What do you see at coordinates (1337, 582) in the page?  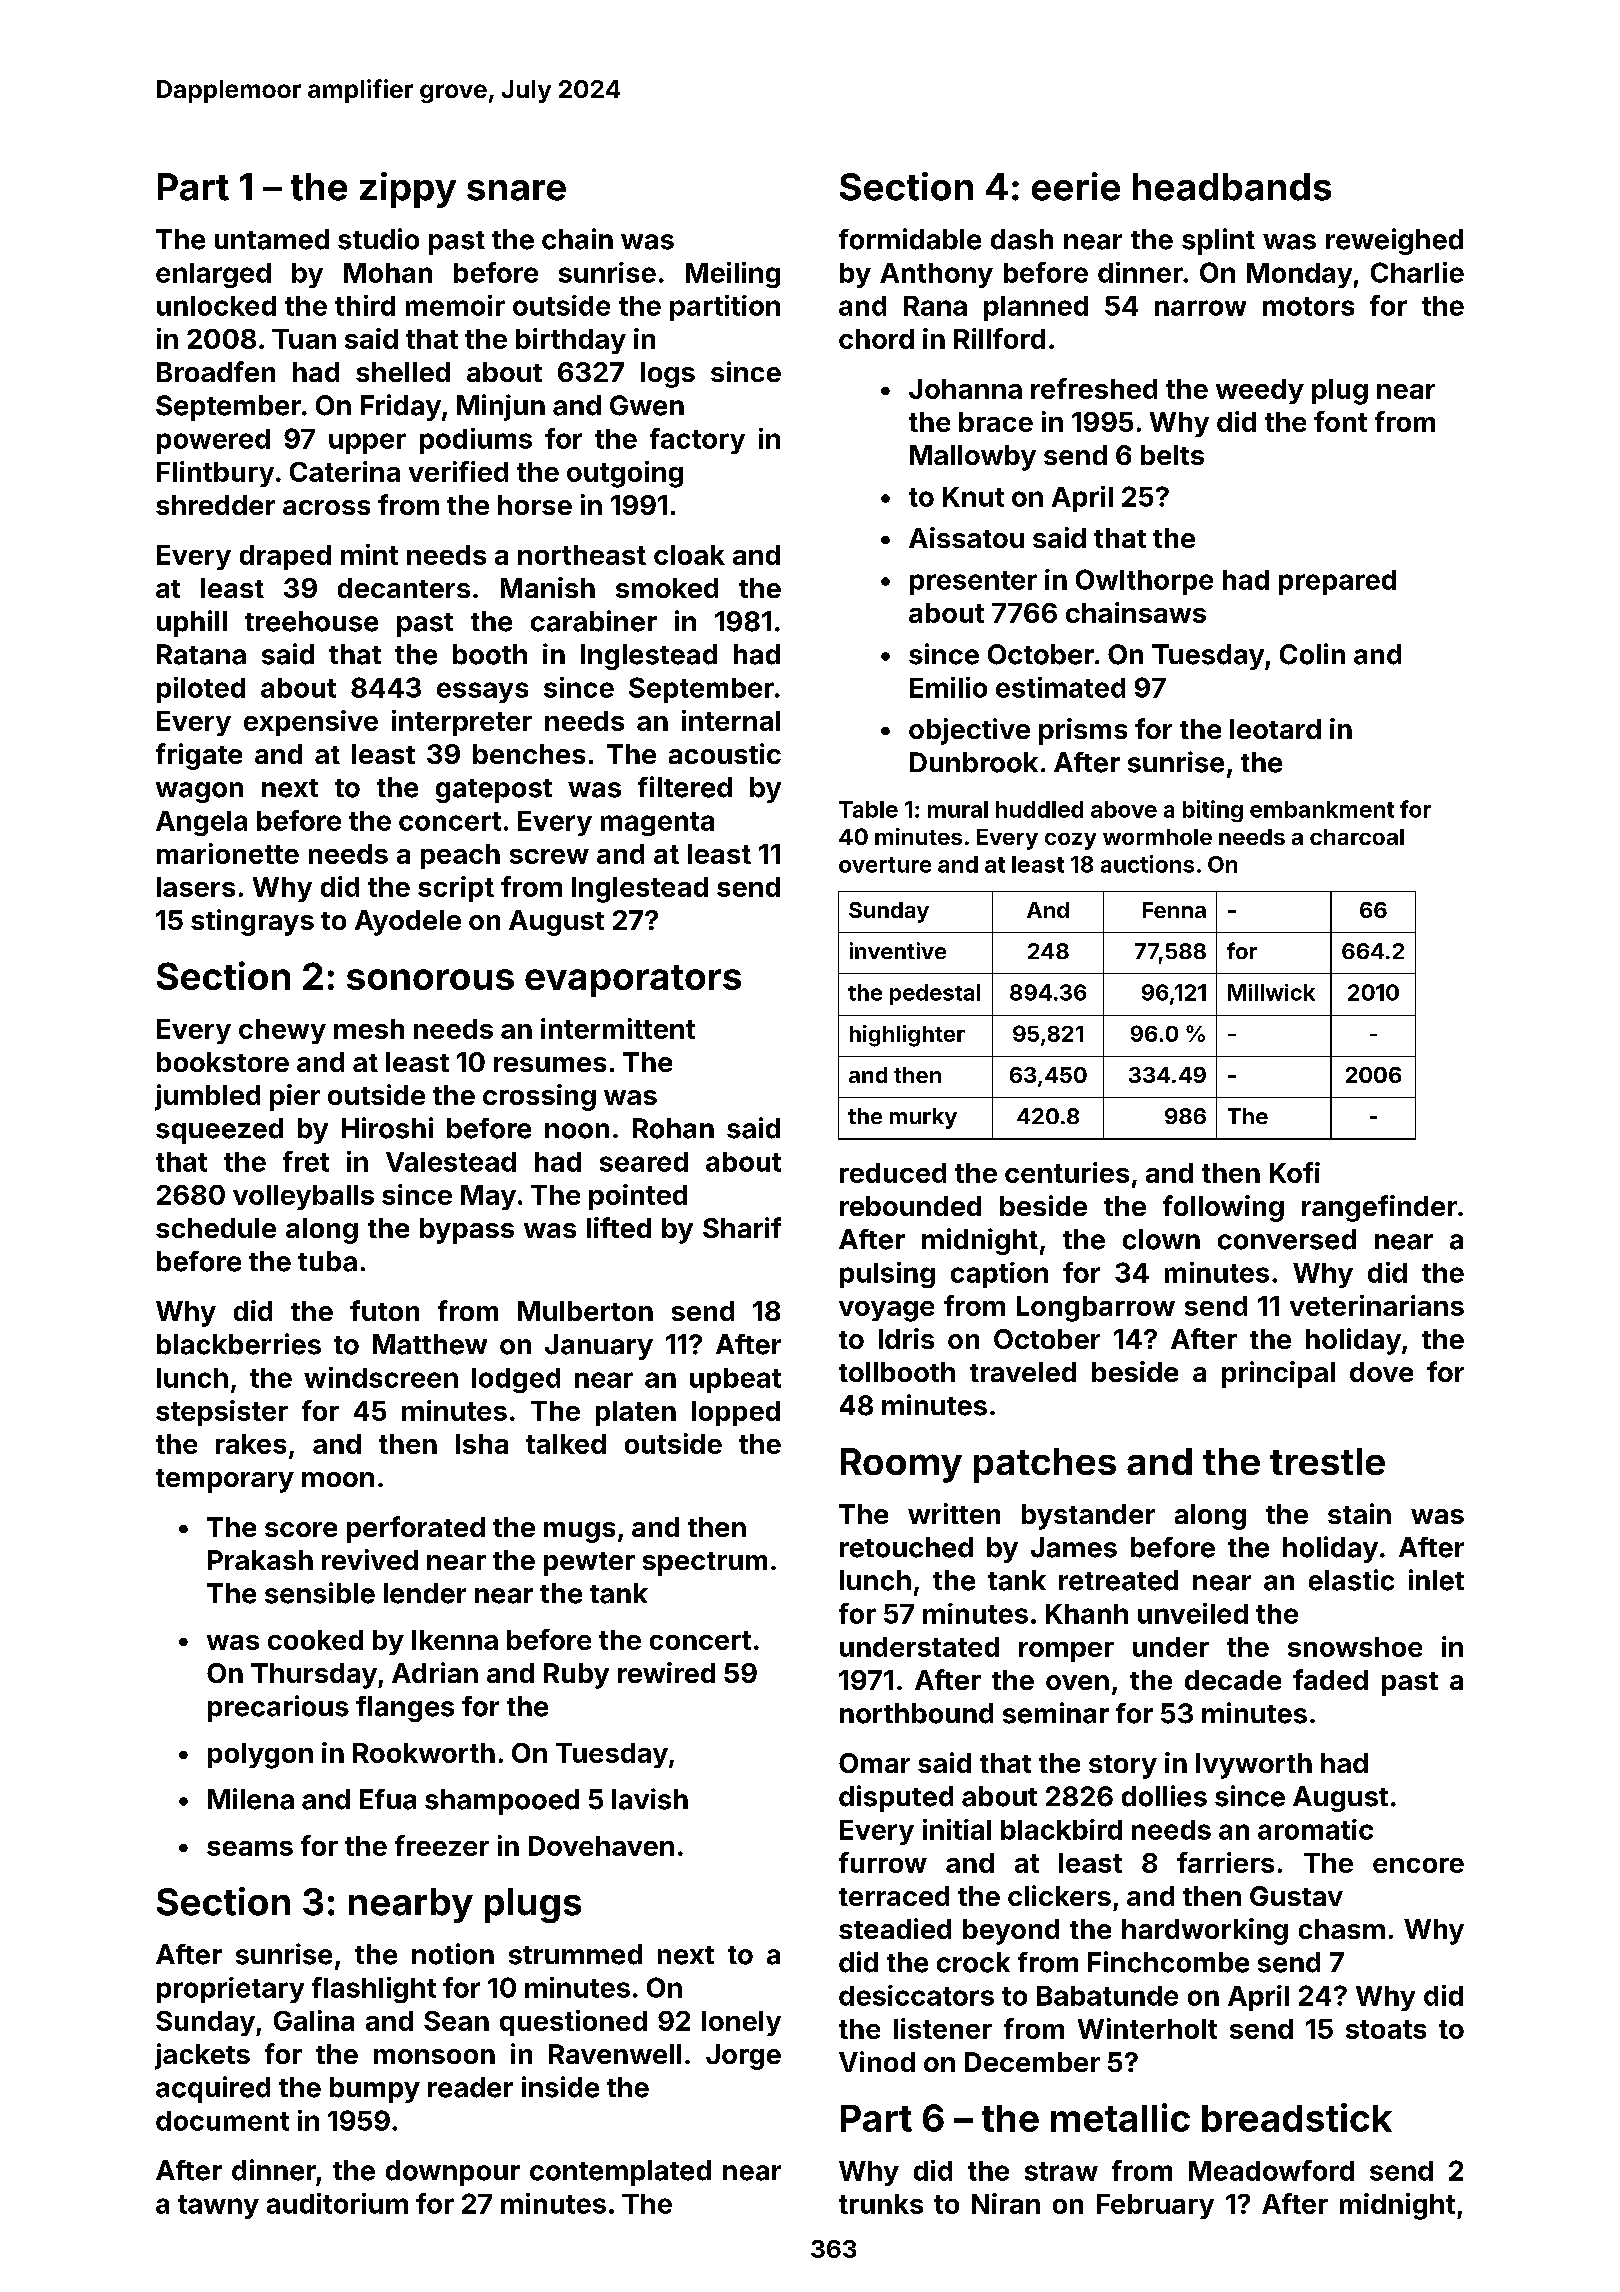 I see `prepared` at bounding box center [1337, 582].
